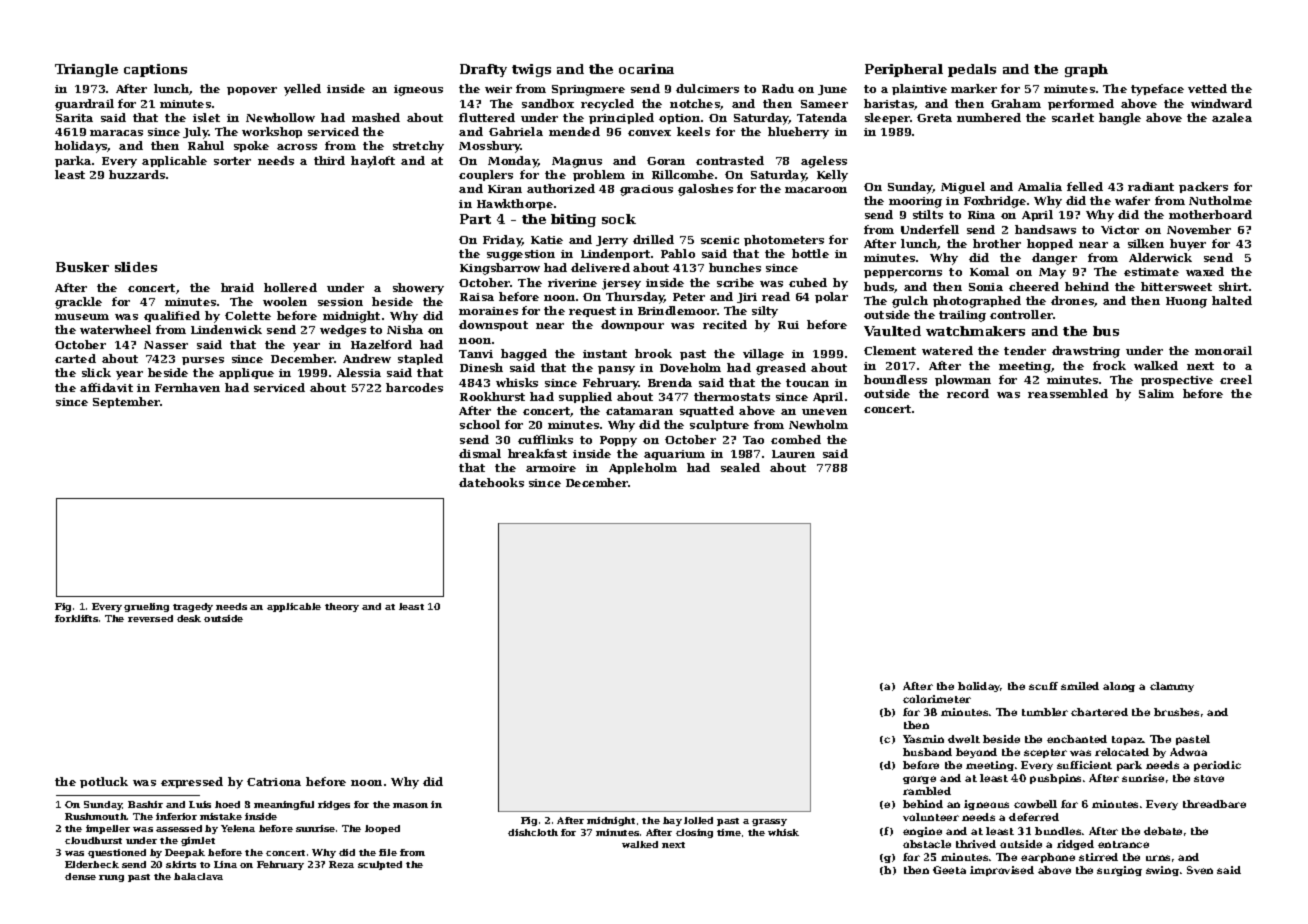 This document has width=1308, height=924. I want to click on workshop, so click(272, 132).
